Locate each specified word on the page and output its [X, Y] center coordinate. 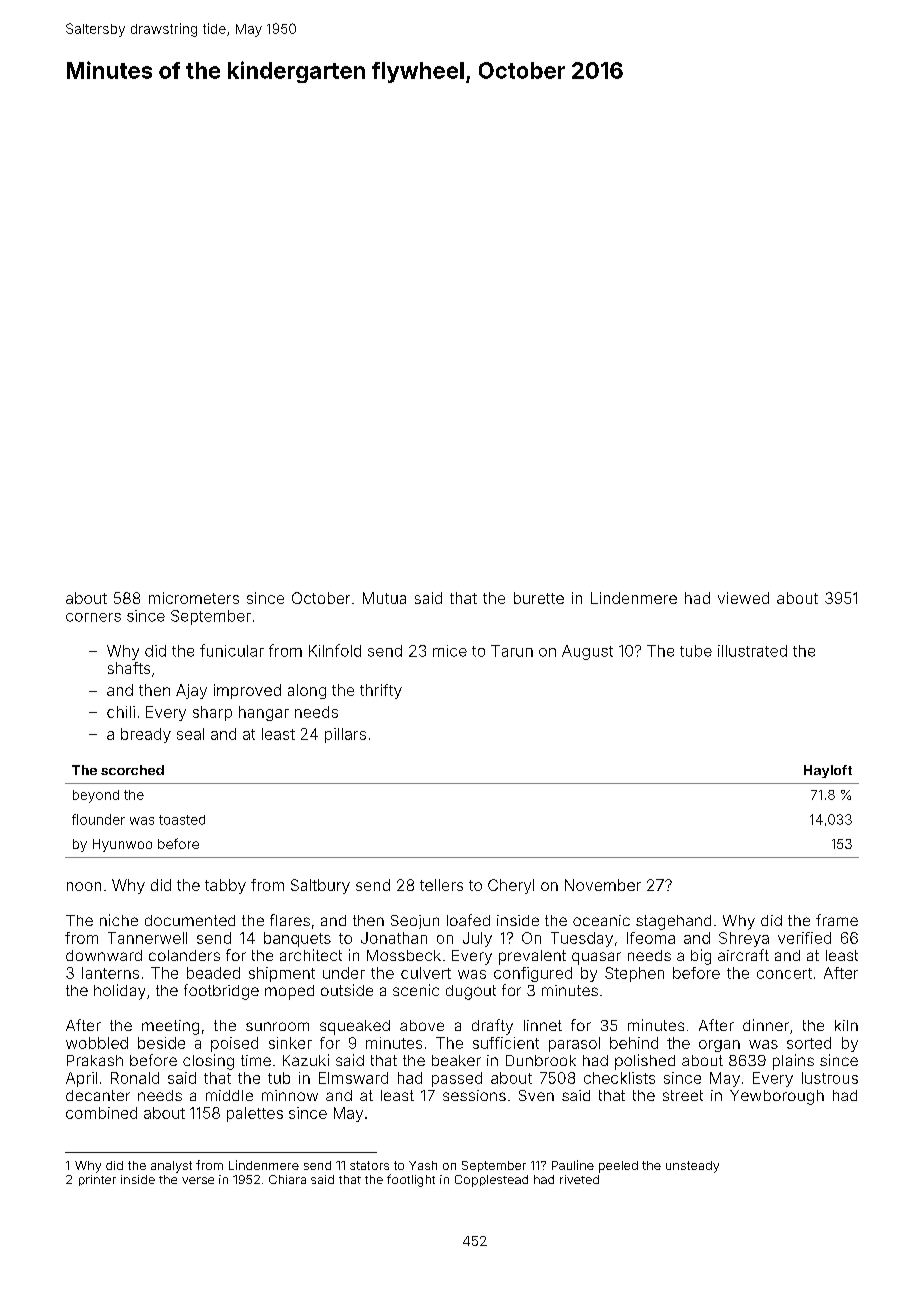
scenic [416, 990]
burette [539, 598]
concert [784, 973]
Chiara [287, 1179]
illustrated [752, 651]
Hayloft [828, 771]
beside [161, 1043]
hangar [264, 713]
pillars [345, 735]
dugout [471, 992]
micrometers [194, 598]
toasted [182, 820]
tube [696, 651]
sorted [809, 1043]
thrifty [381, 691]
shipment [282, 974]
